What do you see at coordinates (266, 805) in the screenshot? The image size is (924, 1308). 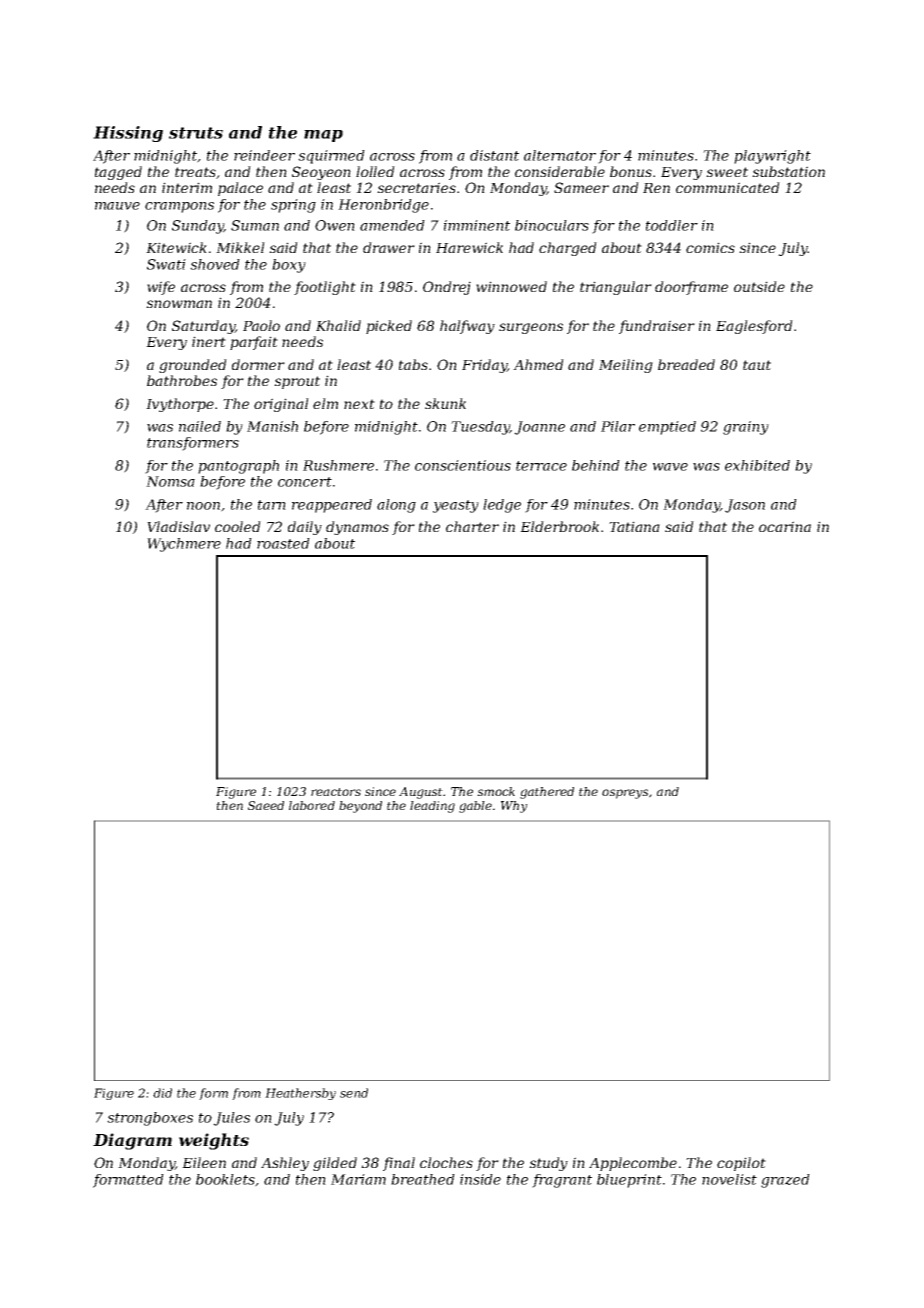 I see `Saeed` at bounding box center [266, 805].
